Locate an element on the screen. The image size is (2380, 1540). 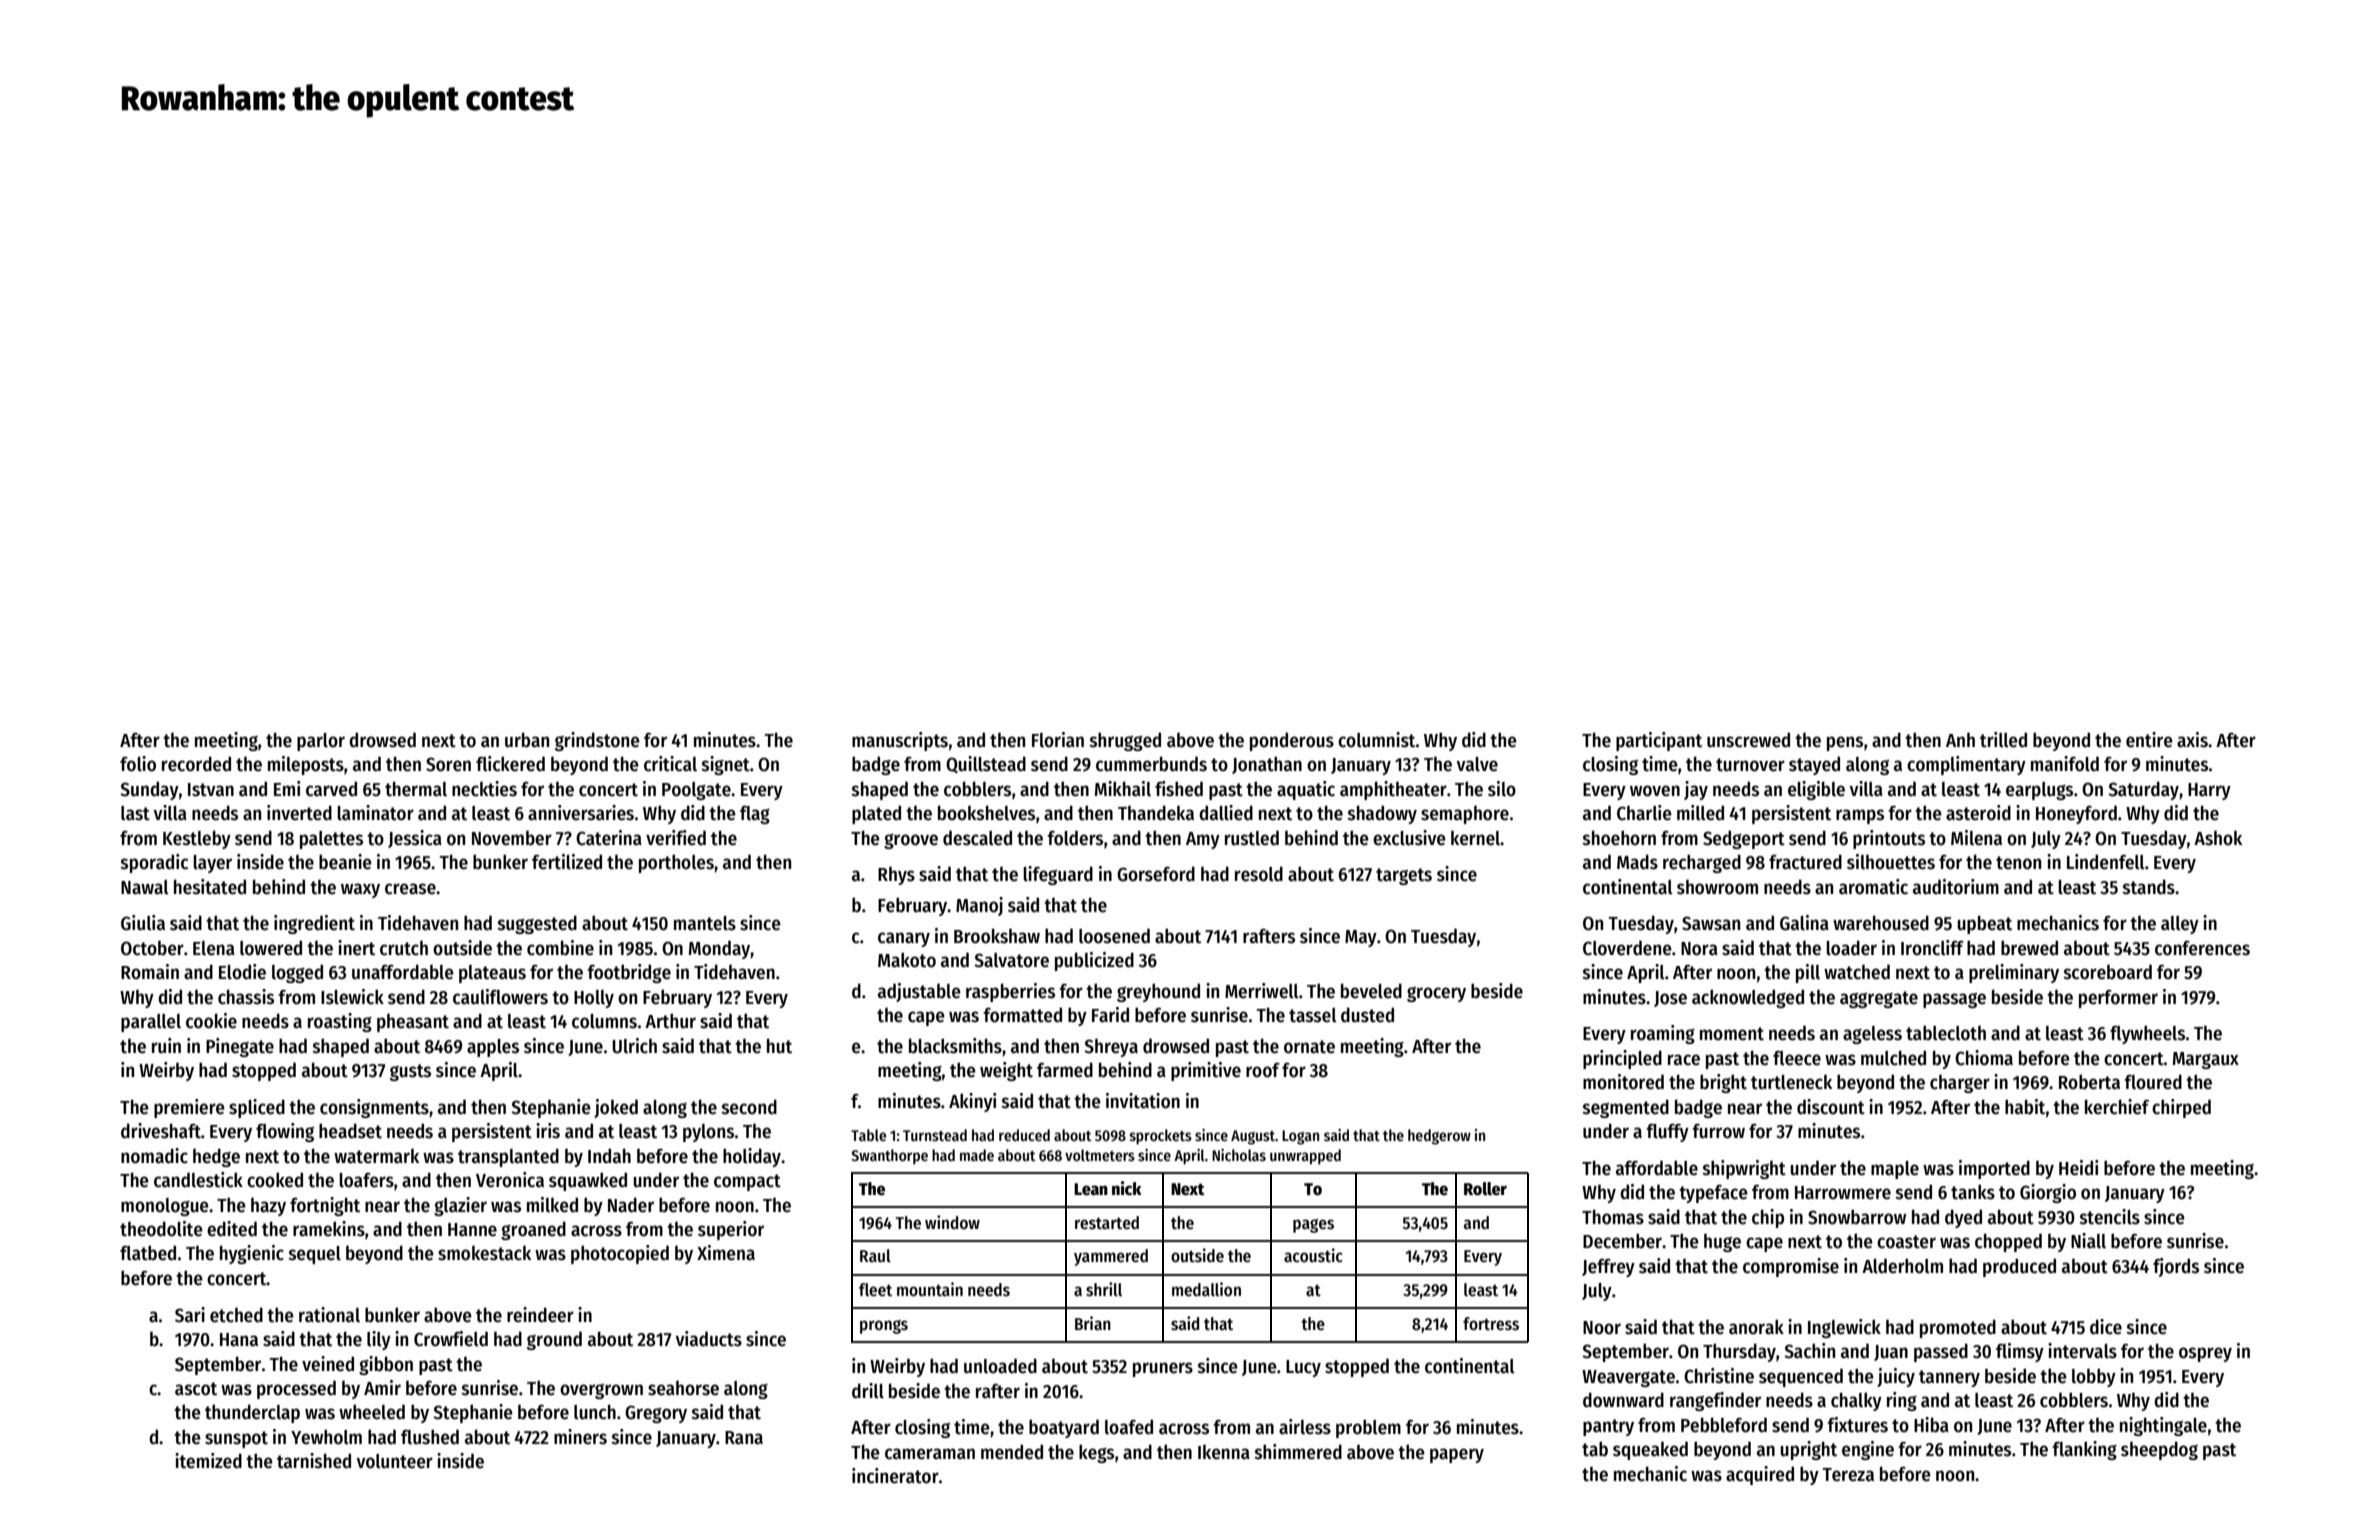
apples is located at coordinates (493, 1048).
